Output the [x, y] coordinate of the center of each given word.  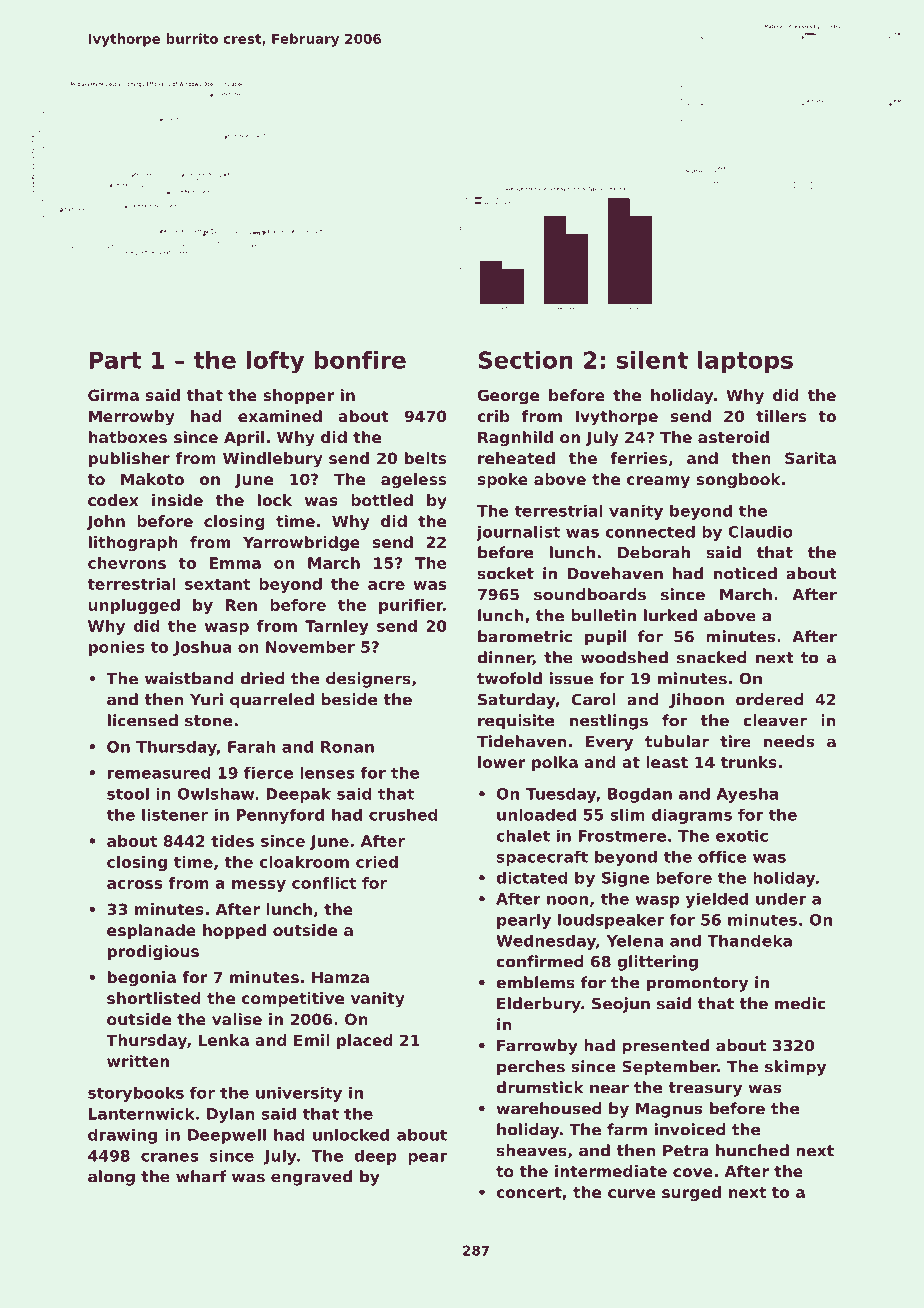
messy [259, 886]
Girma [113, 395]
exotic [742, 836]
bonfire [360, 360]
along [111, 1178]
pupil [605, 638]
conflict [324, 883]
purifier [411, 606]
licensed [143, 720]
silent [652, 360]
